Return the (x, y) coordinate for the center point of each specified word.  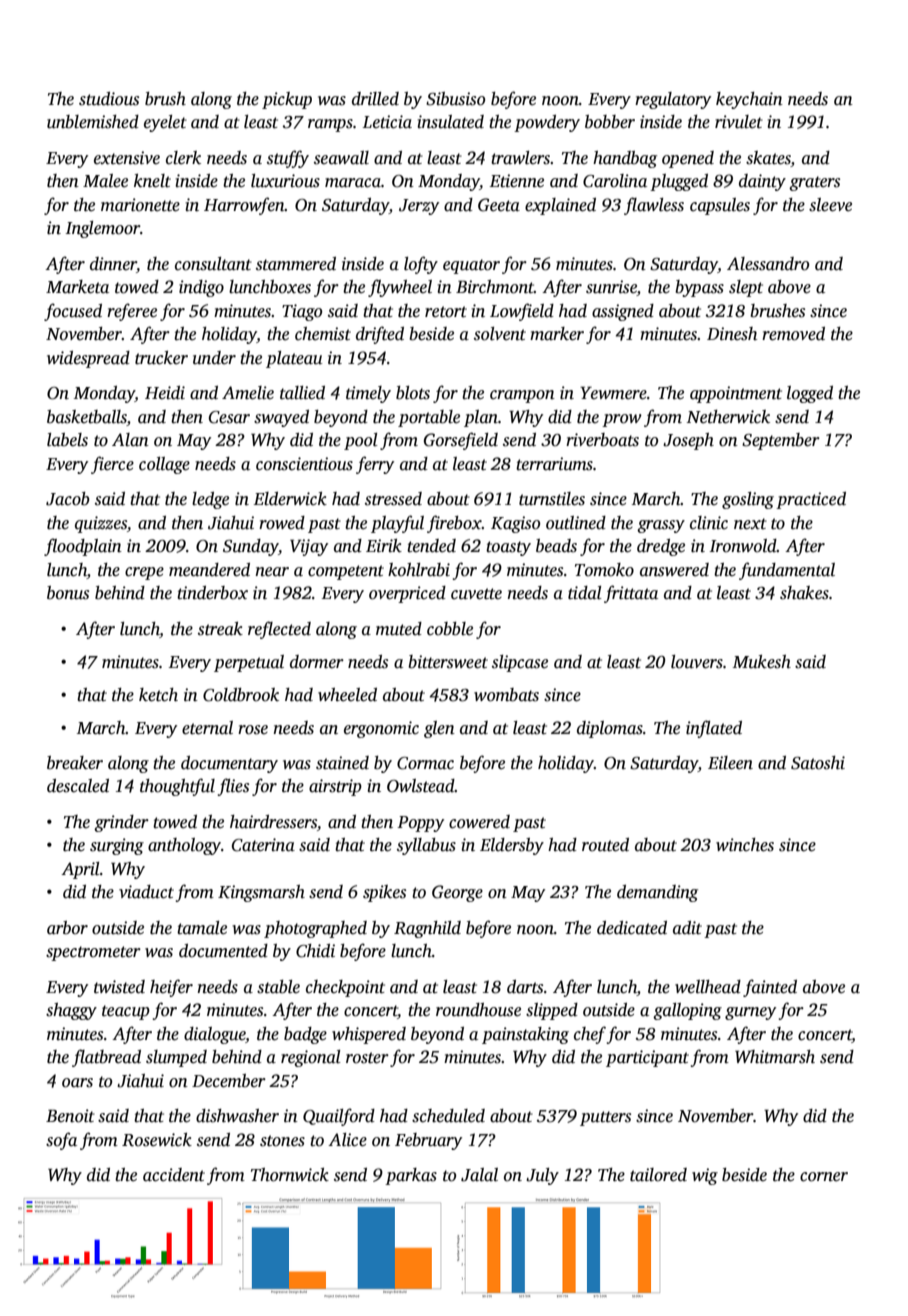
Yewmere (613, 393)
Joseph (688, 441)
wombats (506, 695)
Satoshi (818, 763)
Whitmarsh (775, 1057)
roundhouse (478, 1010)
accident (174, 1175)
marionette (140, 205)
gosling (748, 500)
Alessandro (768, 264)
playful (397, 524)
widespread (88, 359)
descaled (78, 786)
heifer (171, 988)
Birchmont (495, 287)
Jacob (68, 499)
